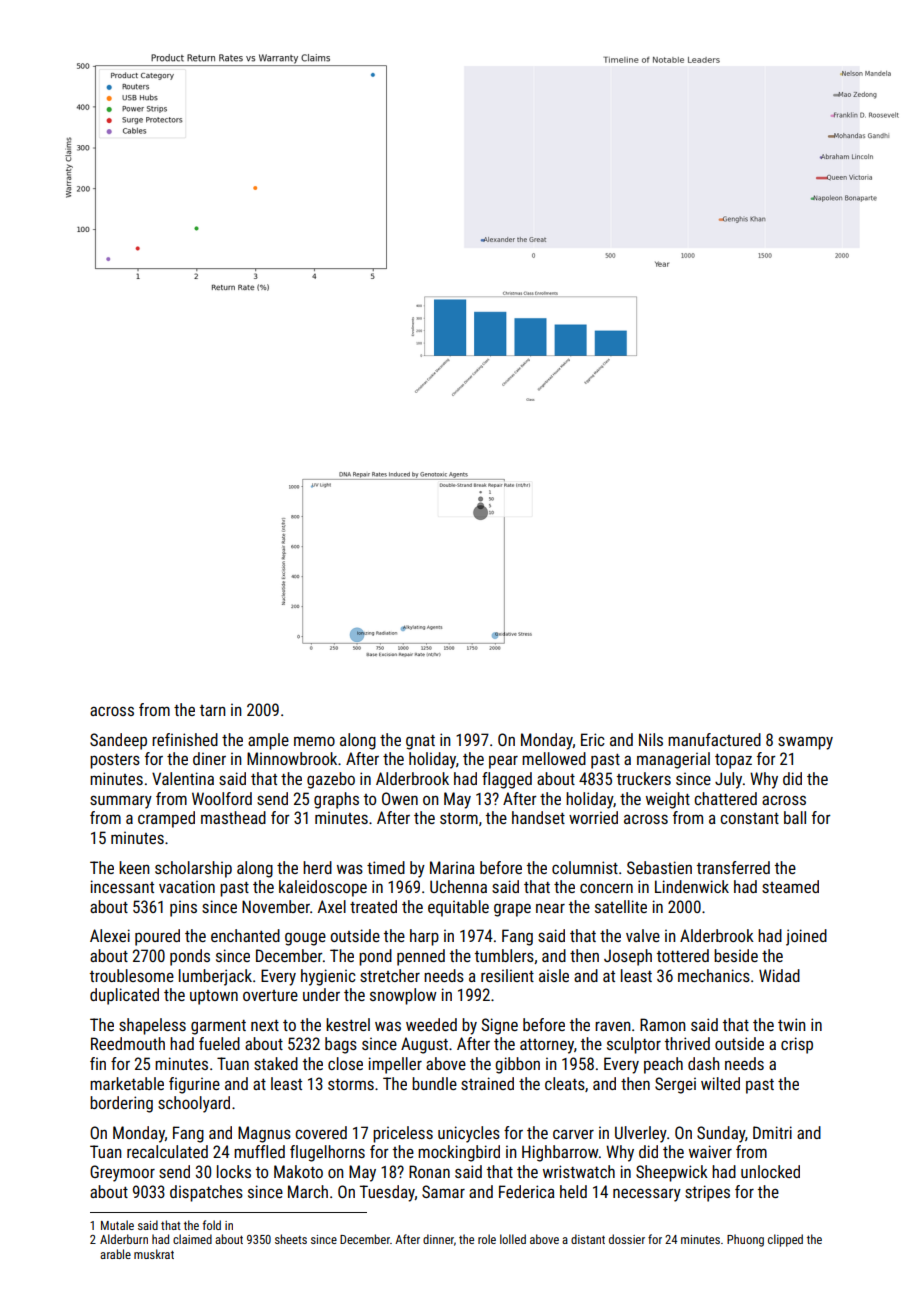 The width and height of the page is (924, 1308). I want to click on Minnowbrook, so click(292, 758).
